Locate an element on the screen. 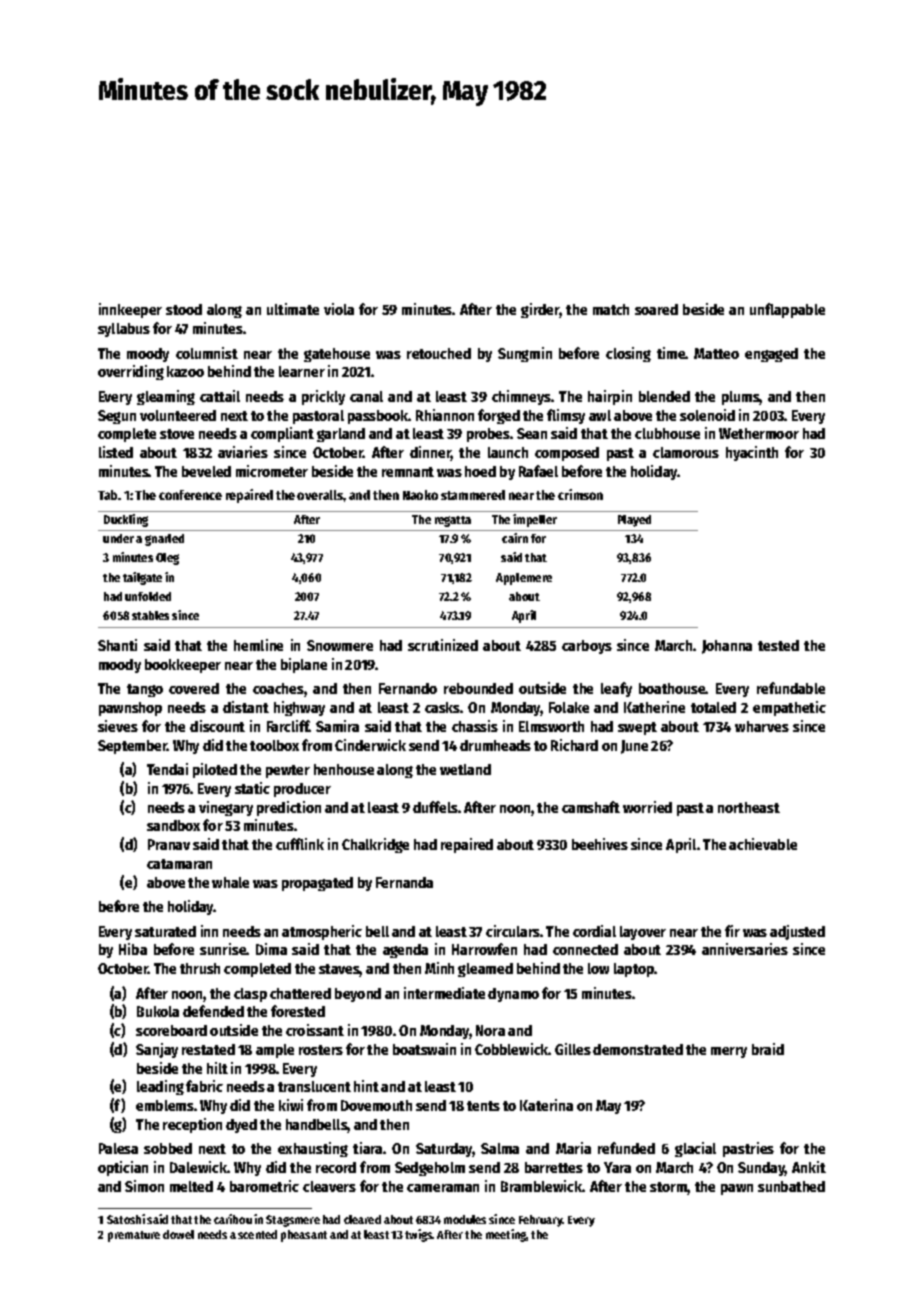 This screenshot has width=924, height=1308. Wethermoor is located at coordinates (759, 433).
